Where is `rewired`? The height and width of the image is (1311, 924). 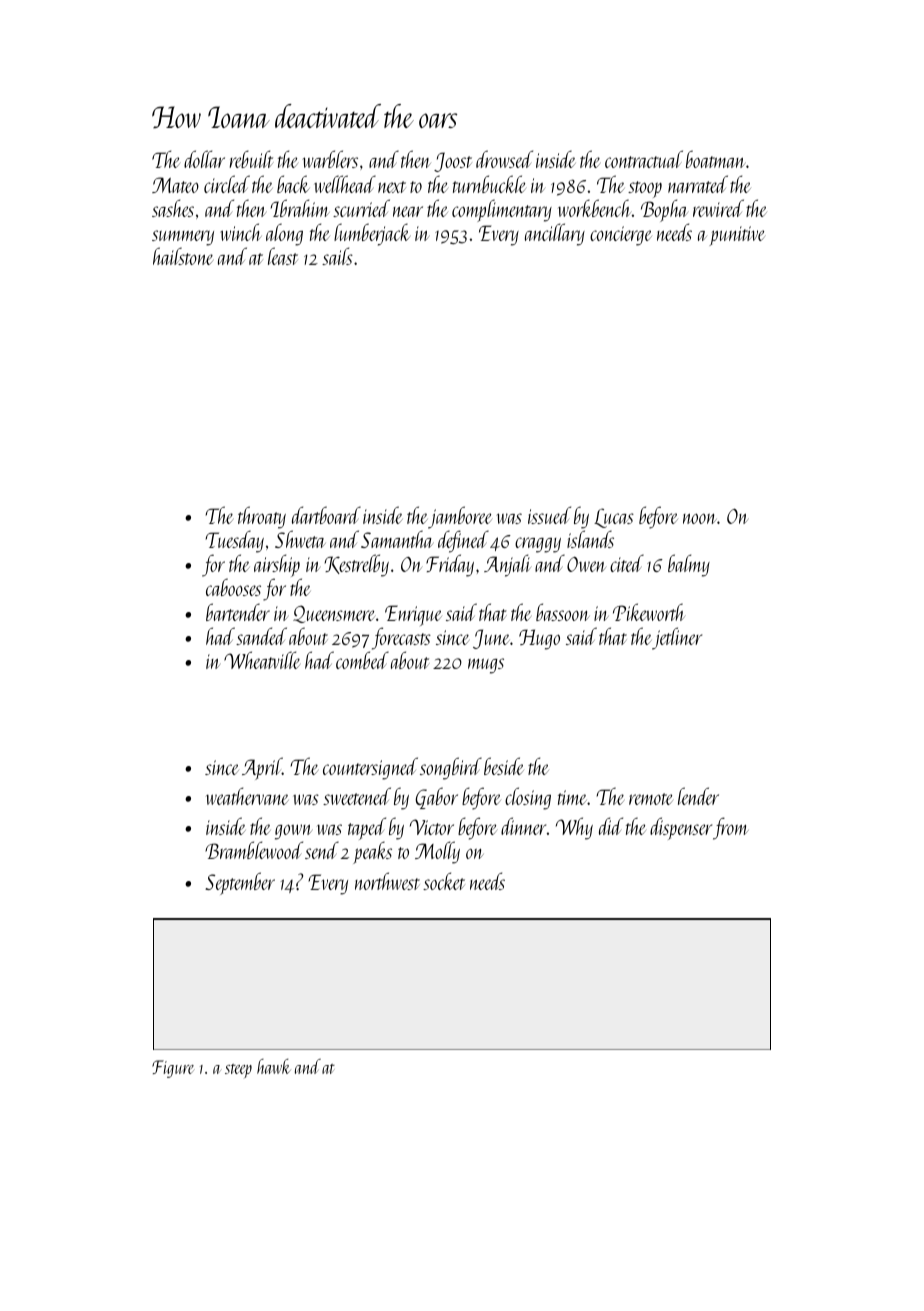 rewired is located at coordinates (718, 208).
